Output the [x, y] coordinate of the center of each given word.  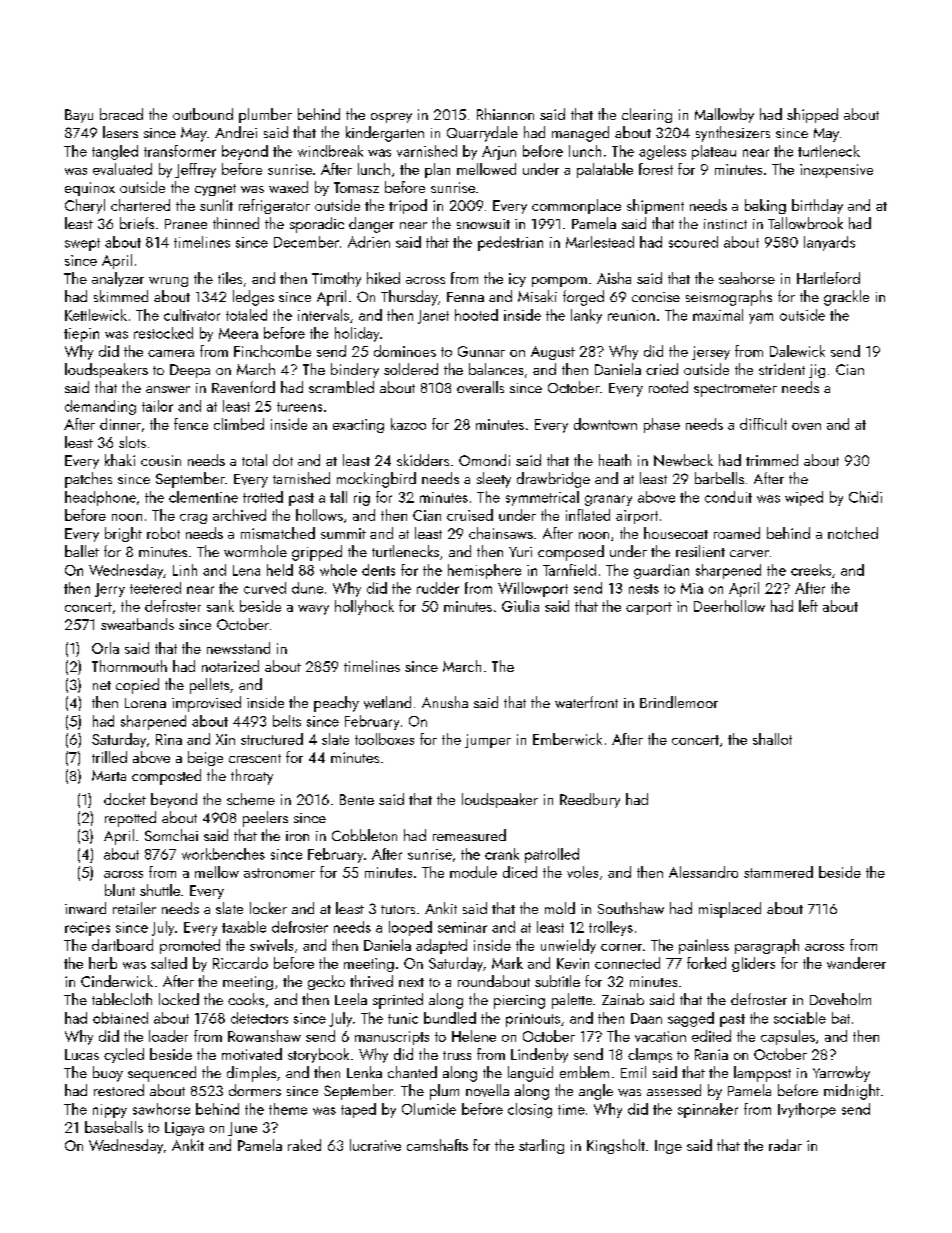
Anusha [445, 702]
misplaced [730, 910]
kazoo [408, 424]
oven [806, 426]
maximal [718, 315]
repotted [130, 819]
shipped [812, 115]
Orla [105, 648]
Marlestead [600, 242]
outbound [203, 114]
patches [88, 480]
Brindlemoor [679, 702]
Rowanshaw [264, 1036]
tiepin [81, 335]
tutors [398, 909]
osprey [391, 118]
